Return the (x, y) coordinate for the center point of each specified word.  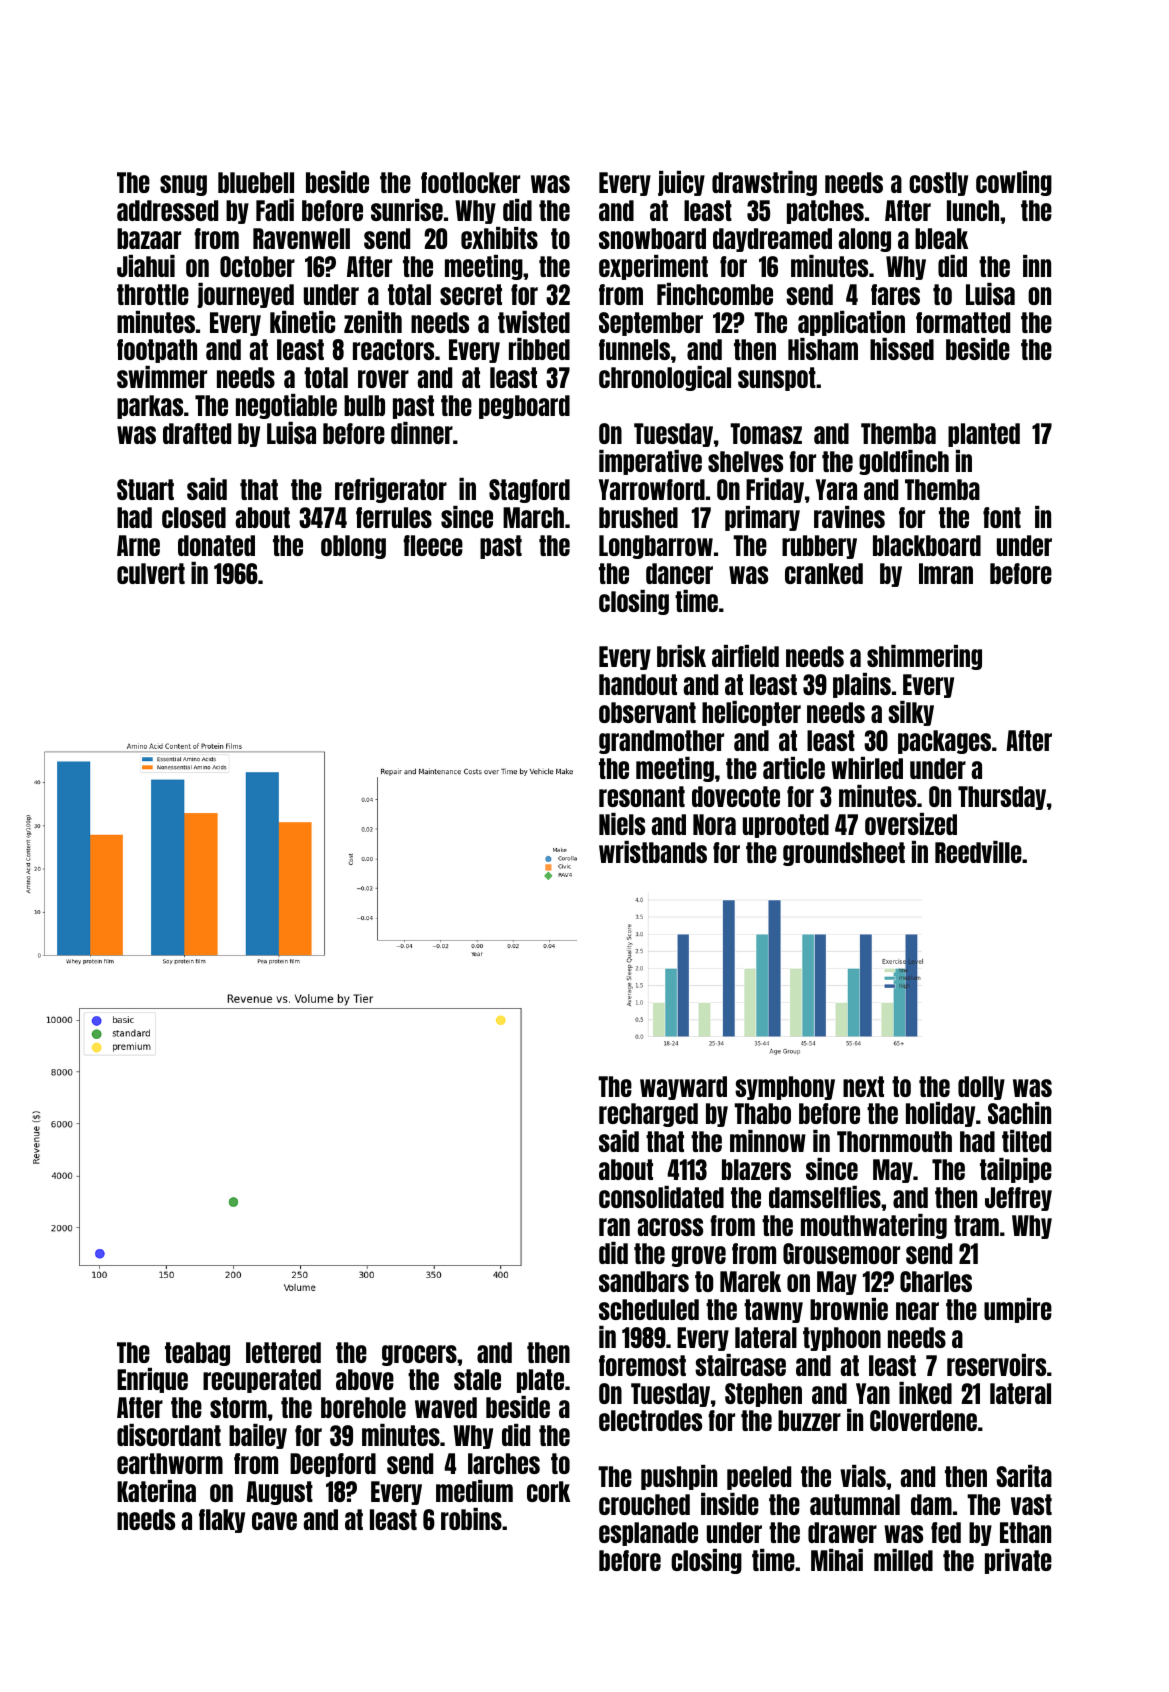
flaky (222, 1521)
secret (471, 294)
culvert (151, 573)
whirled (867, 768)
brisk (681, 656)
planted (984, 435)
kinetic (302, 322)
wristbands (653, 852)
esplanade (648, 1534)
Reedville (978, 852)
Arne (138, 545)
